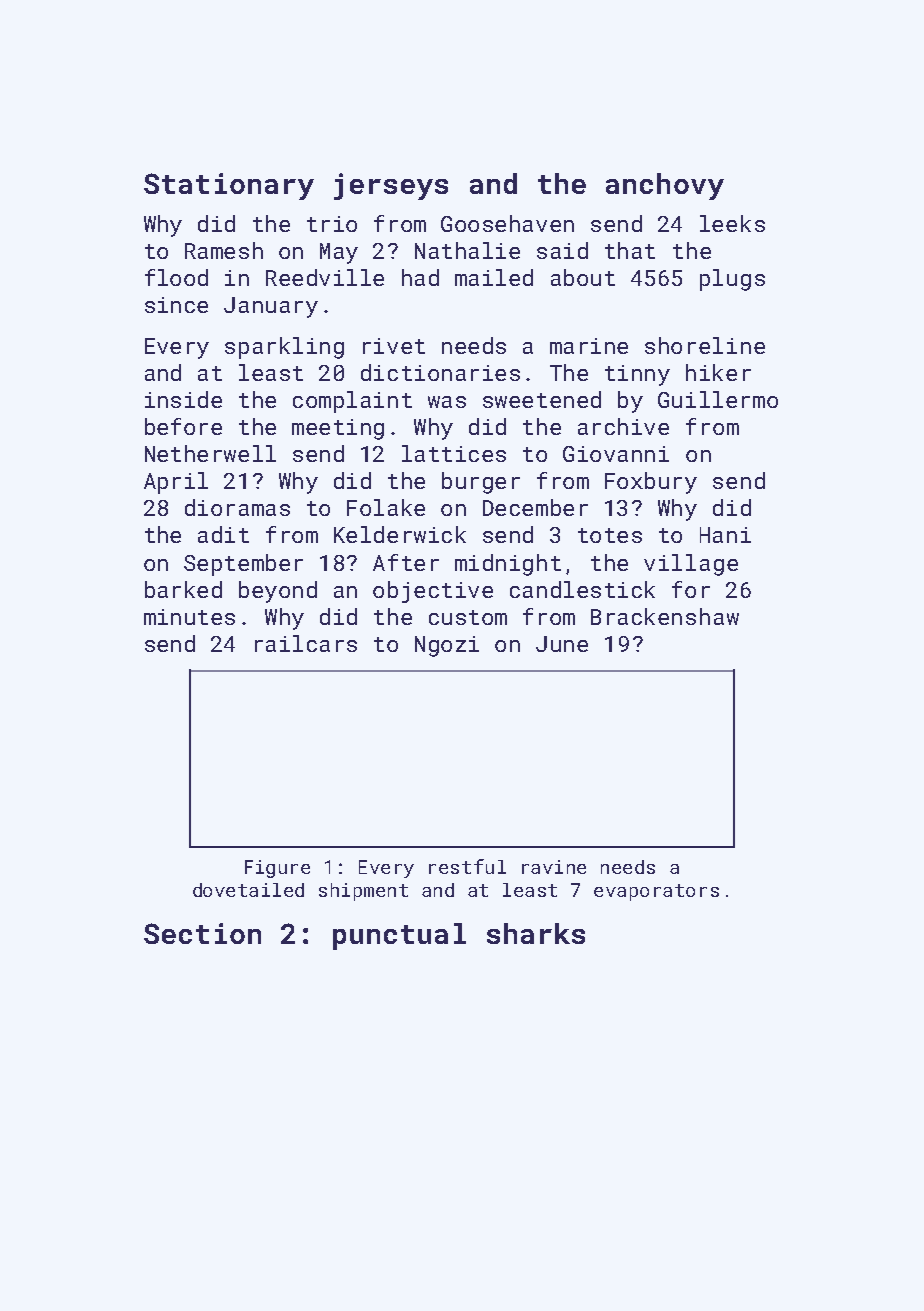  I want to click on evaporators, so click(656, 892).
